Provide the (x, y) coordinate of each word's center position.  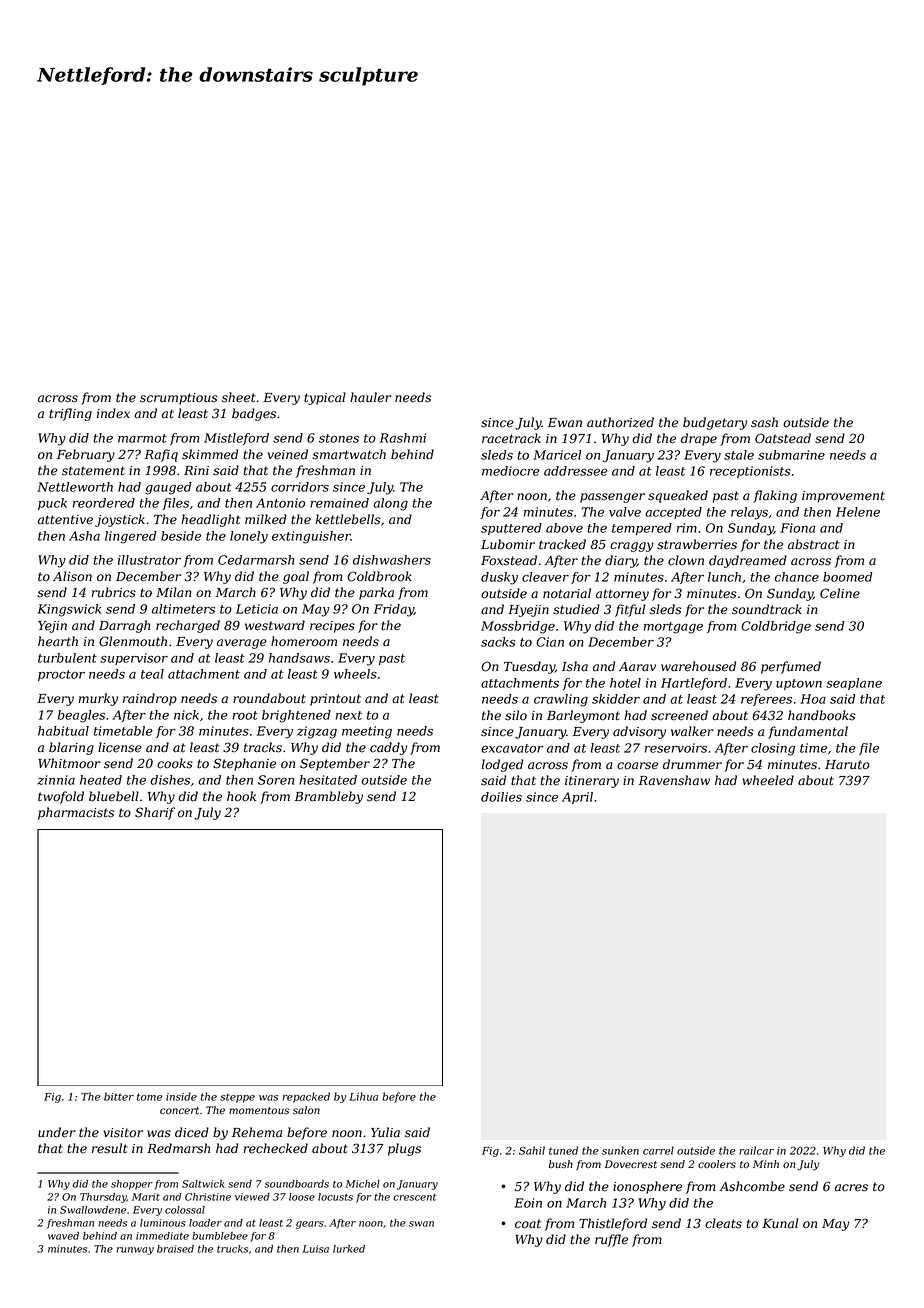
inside (181, 1096)
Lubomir (508, 544)
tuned (563, 1150)
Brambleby (328, 797)
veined (288, 454)
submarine (791, 455)
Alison (72, 576)
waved (63, 1236)
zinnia (56, 780)
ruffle (611, 1240)
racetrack (511, 438)
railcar (756, 1150)
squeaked (678, 496)
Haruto (847, 765)
